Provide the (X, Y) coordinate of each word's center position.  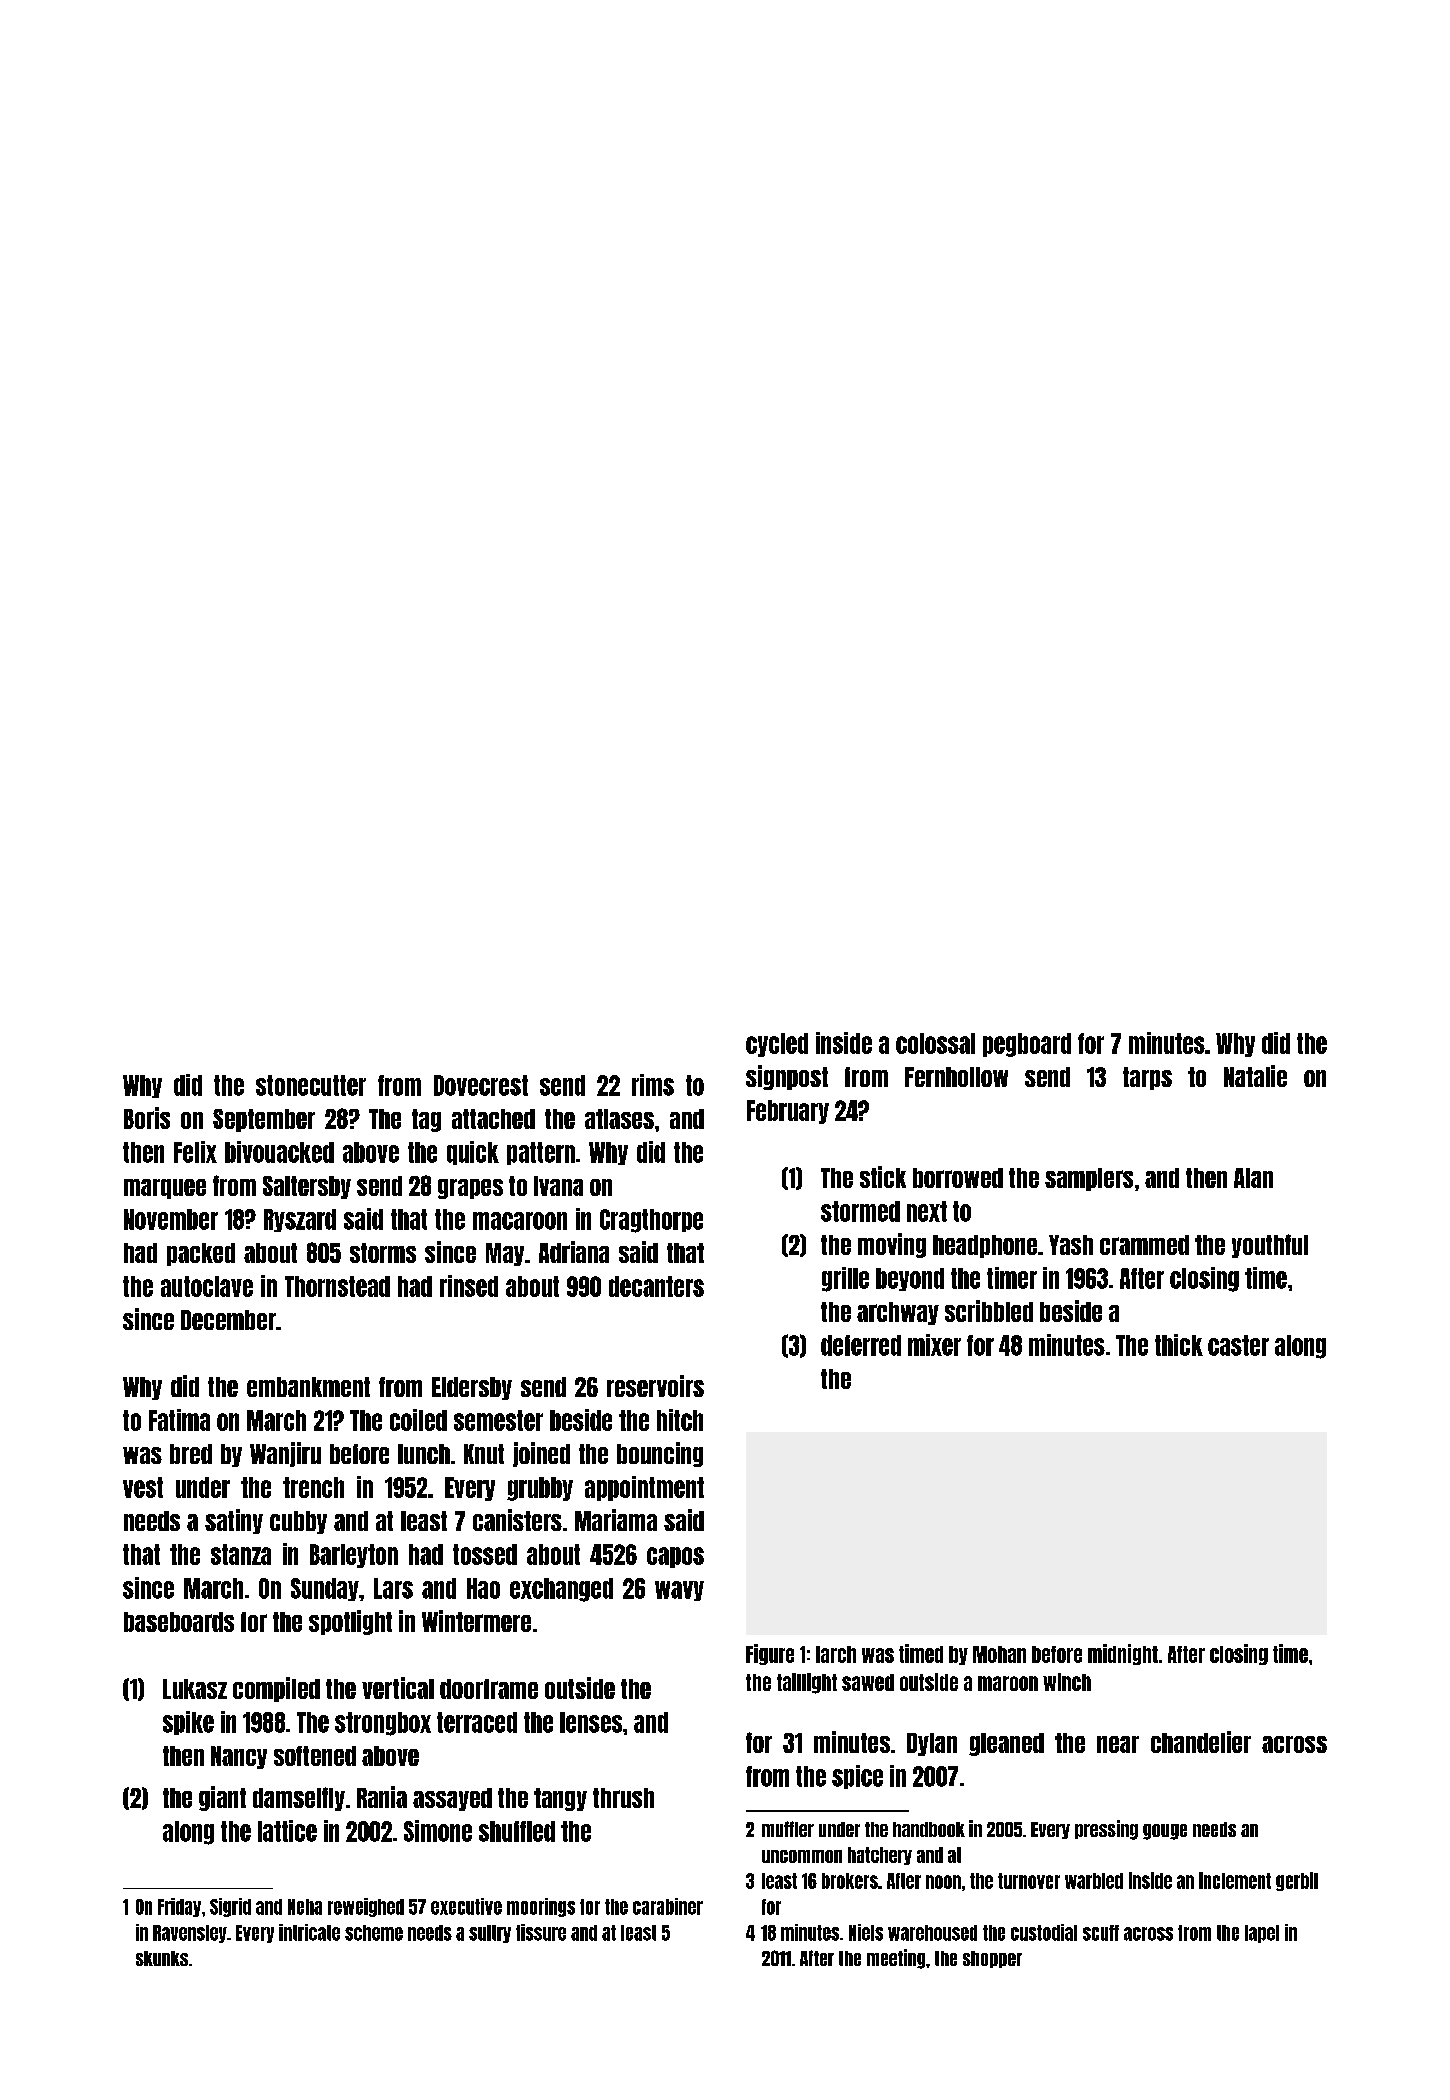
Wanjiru (285, 1454)
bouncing (660, 1454)
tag (426, 1120)
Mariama (616, 1520)
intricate (309, 1932)
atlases (619, 1119)
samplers (1089, 1179)
